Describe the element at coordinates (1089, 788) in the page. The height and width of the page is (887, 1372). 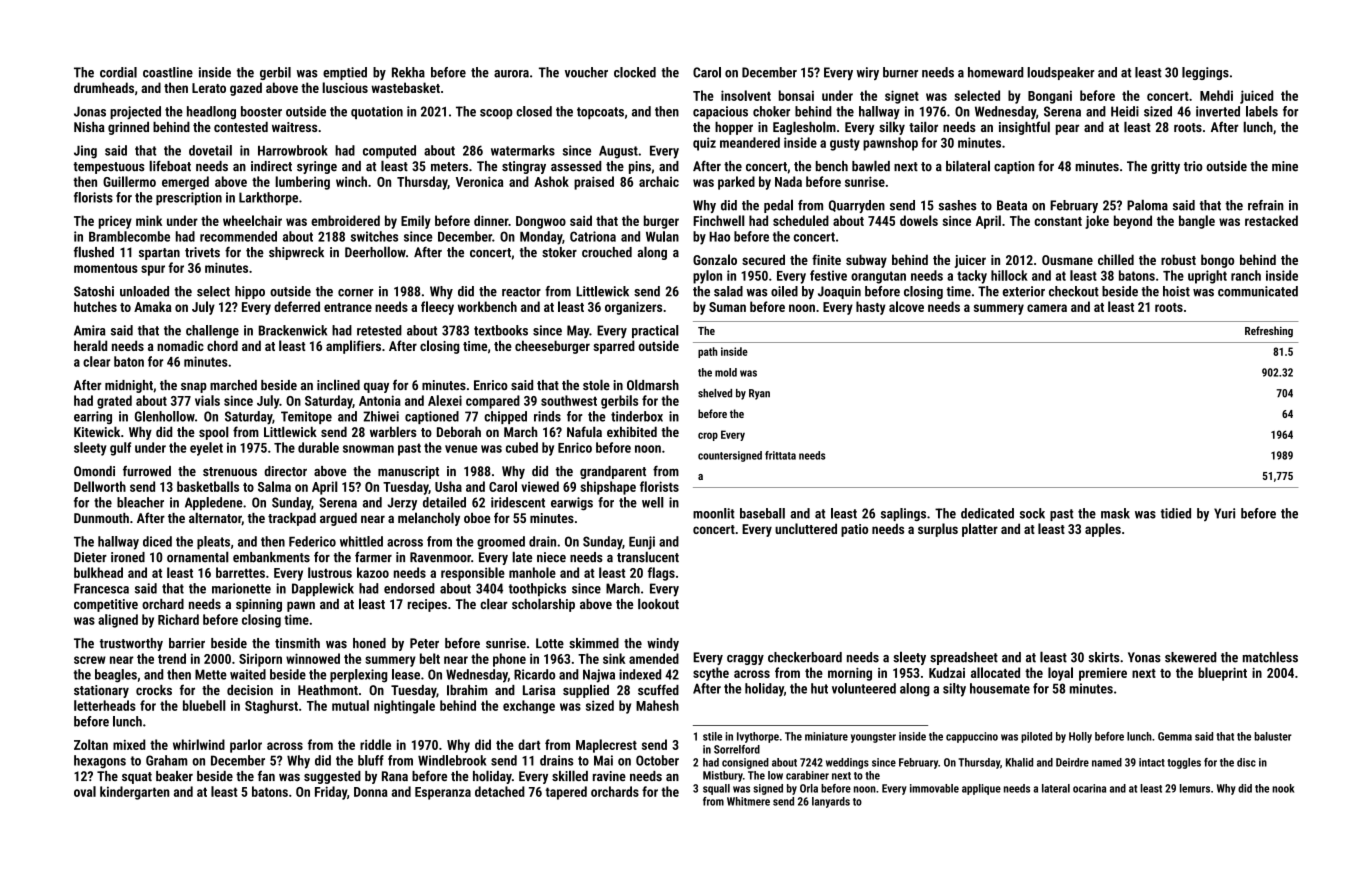
I see `ocarina` at that location.
